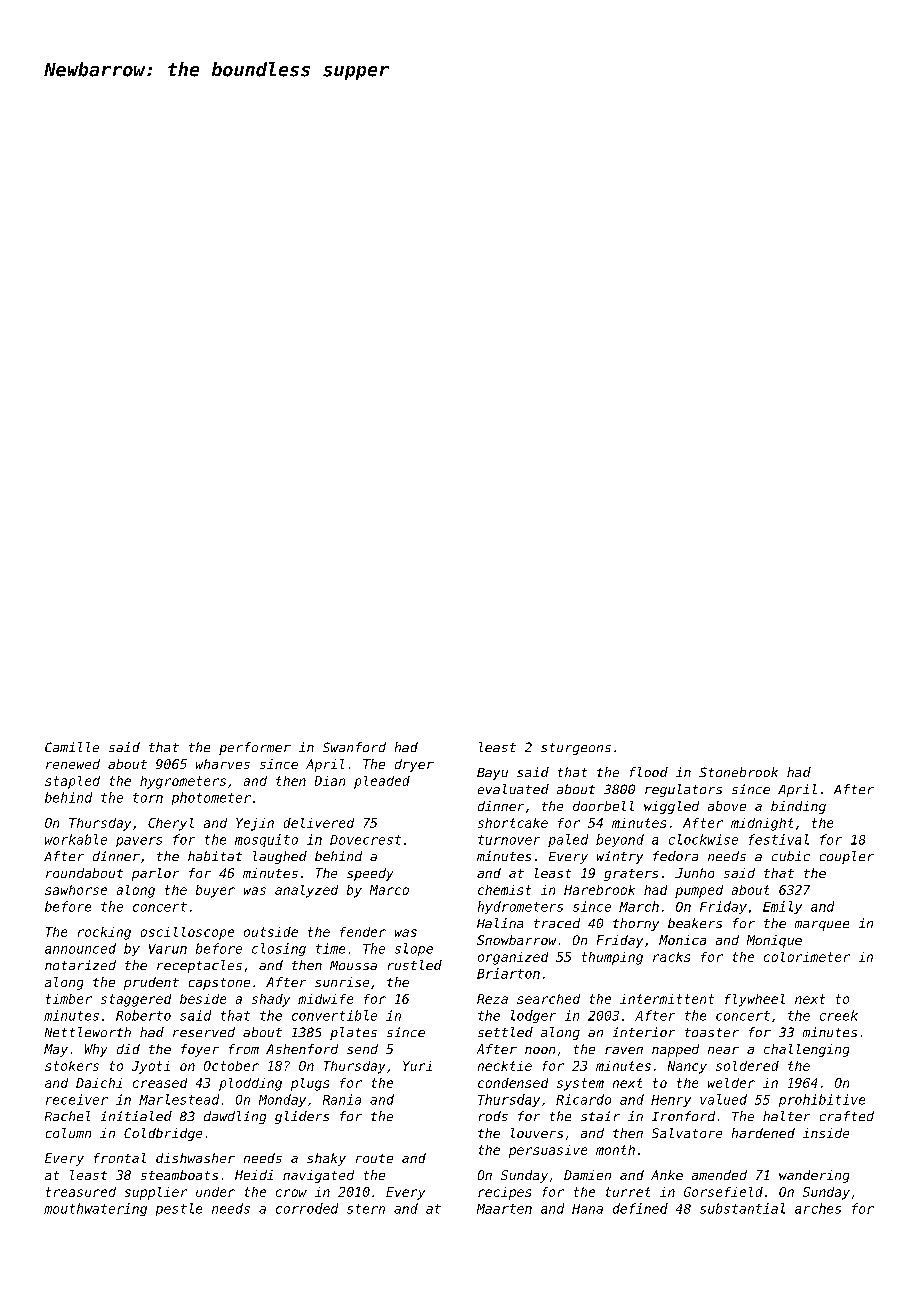  What do you see at coordinates (81, 1192) in the screenshot?
I see `treasured` at bounding box center [81, 1192].
